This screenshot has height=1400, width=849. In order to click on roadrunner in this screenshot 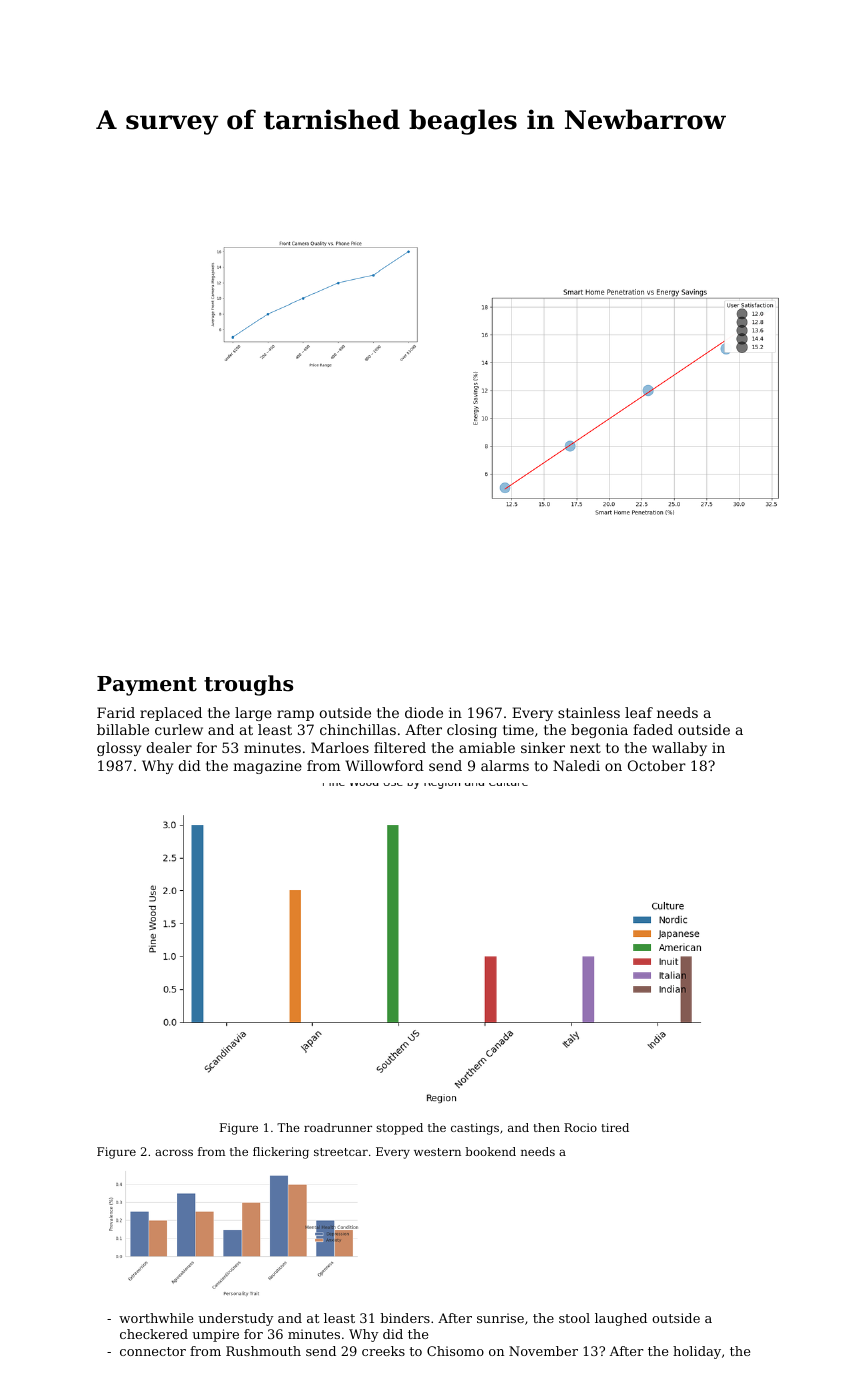, I will do `click(338, 1127)`.
